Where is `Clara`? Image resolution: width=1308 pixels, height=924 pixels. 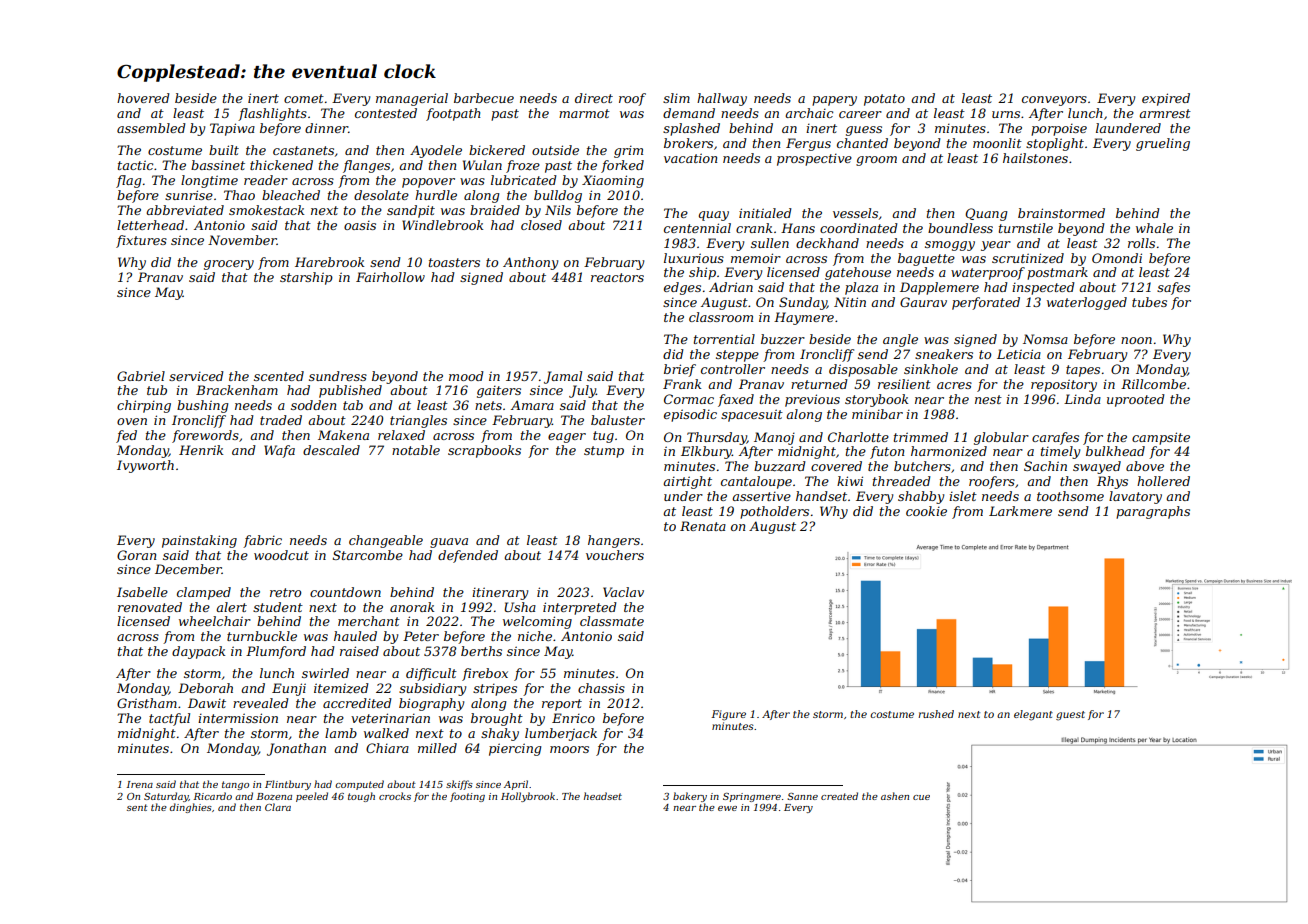
Clara is located at coordinates (278, 807).
